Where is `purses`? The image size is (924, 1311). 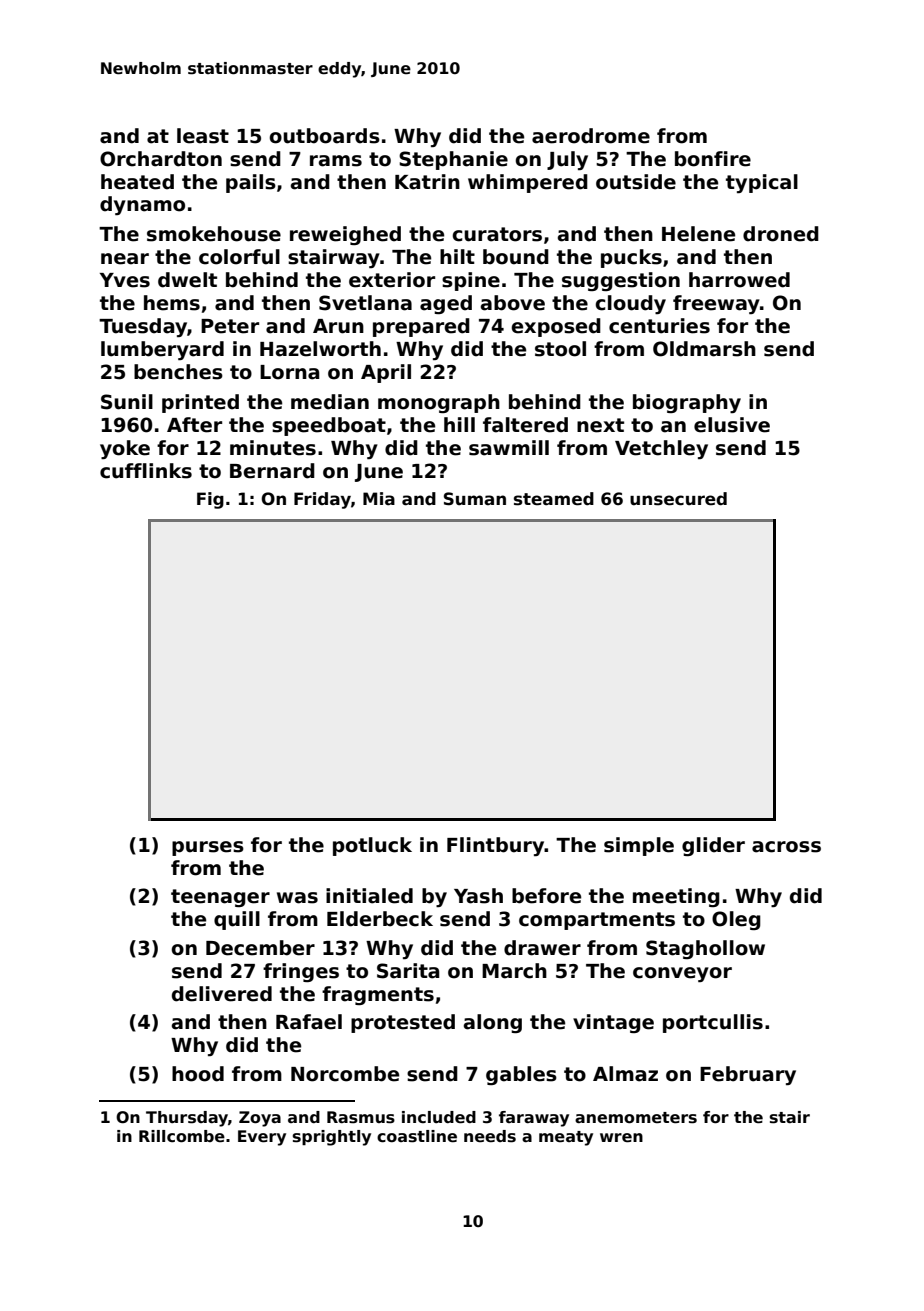 purses is located at coordinates (208, 848).
